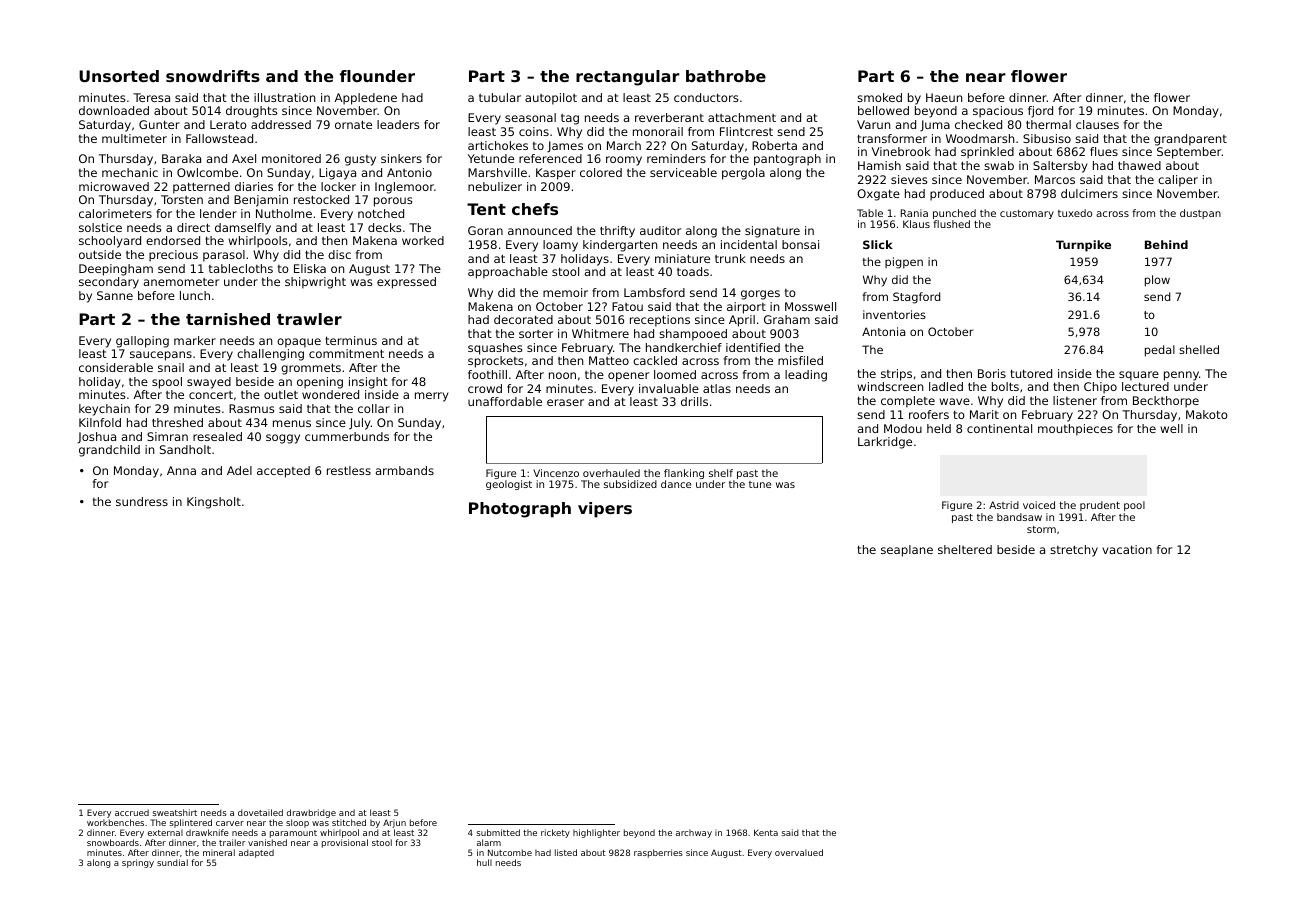  Describe the element at coordinates (520, 510) in the document. I see `Photograph` at that location.
